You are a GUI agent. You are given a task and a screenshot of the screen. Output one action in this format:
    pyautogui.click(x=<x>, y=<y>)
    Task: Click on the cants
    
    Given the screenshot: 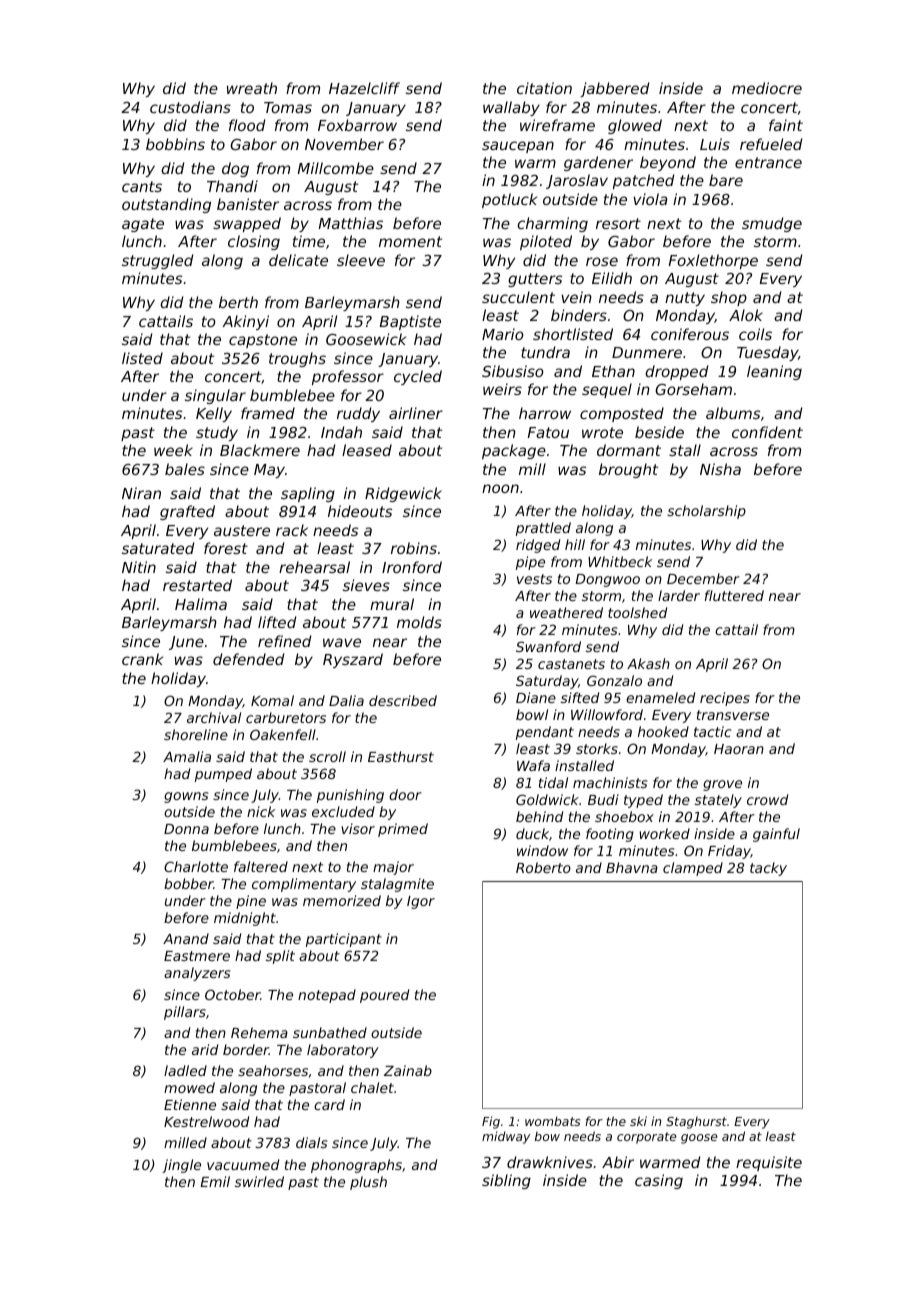 What is the action you would take?
    pyautogui.click(x=142, y=186)
